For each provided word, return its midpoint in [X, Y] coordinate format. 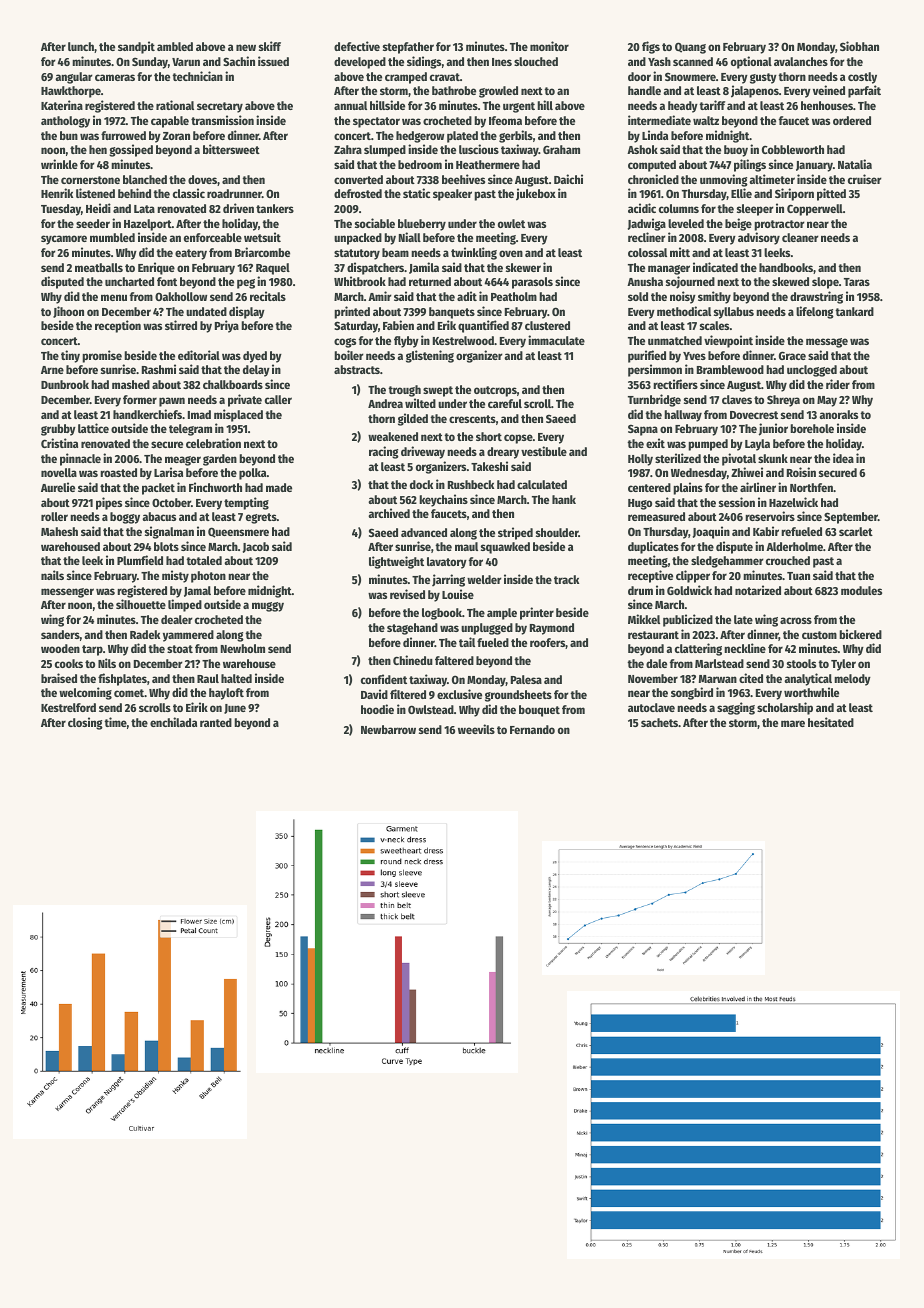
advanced [424, 532]
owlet [511, 223]
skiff [270, 46]
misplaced [238, 415]
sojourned [690, 282]
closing [85, 723]
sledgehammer [727, 562]
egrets [261, 518]
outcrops [495, 391]
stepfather [408, 48]
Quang [690, 48]
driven [238, 208]
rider [838, 384]
